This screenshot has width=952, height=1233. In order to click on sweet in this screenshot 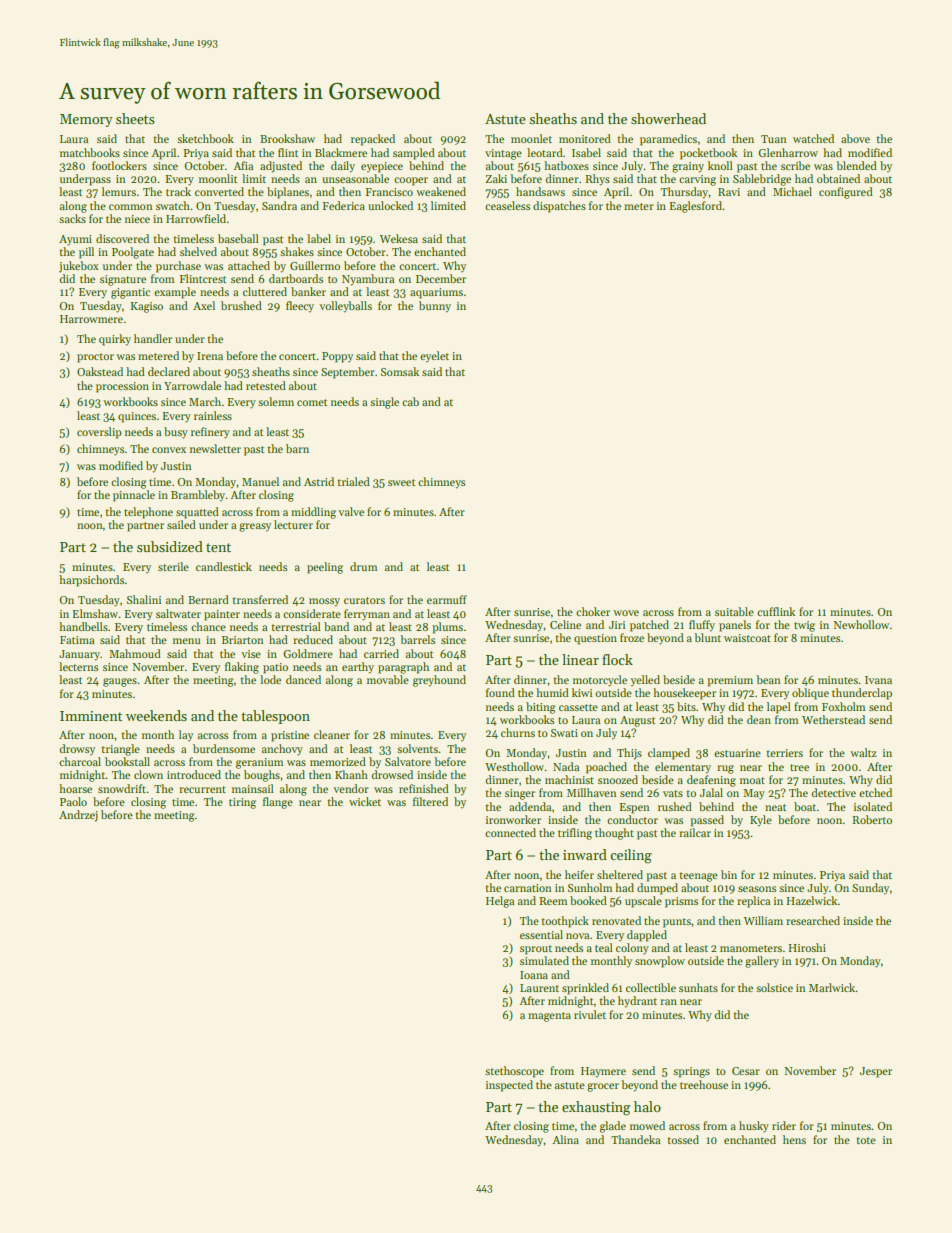, I will do `click(401, 482)`.
